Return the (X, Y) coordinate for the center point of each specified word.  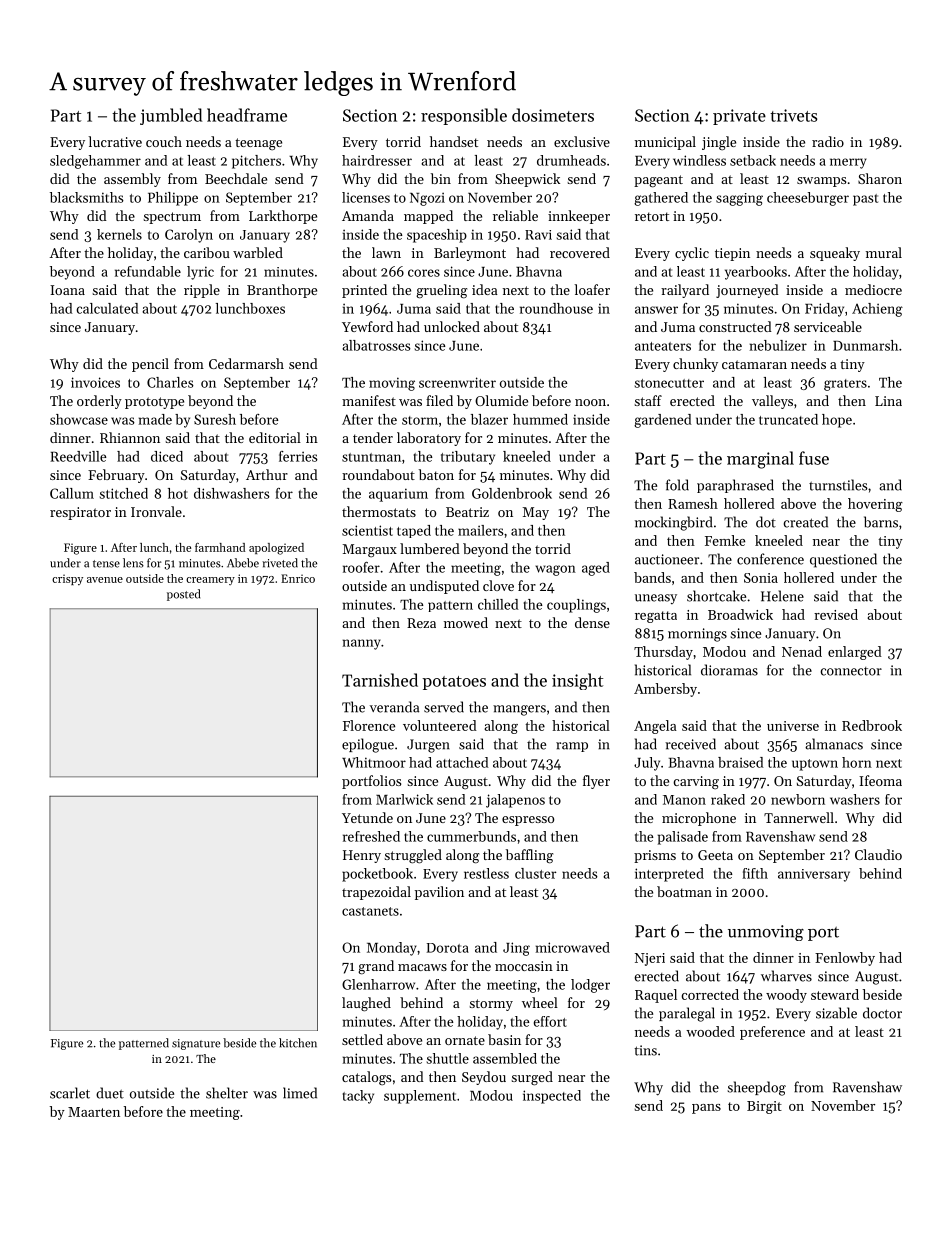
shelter (227, 1093)
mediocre (873, 289)
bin (441, 178)
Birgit (764, 1107)
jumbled (171, 116)
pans (706, 1109)
